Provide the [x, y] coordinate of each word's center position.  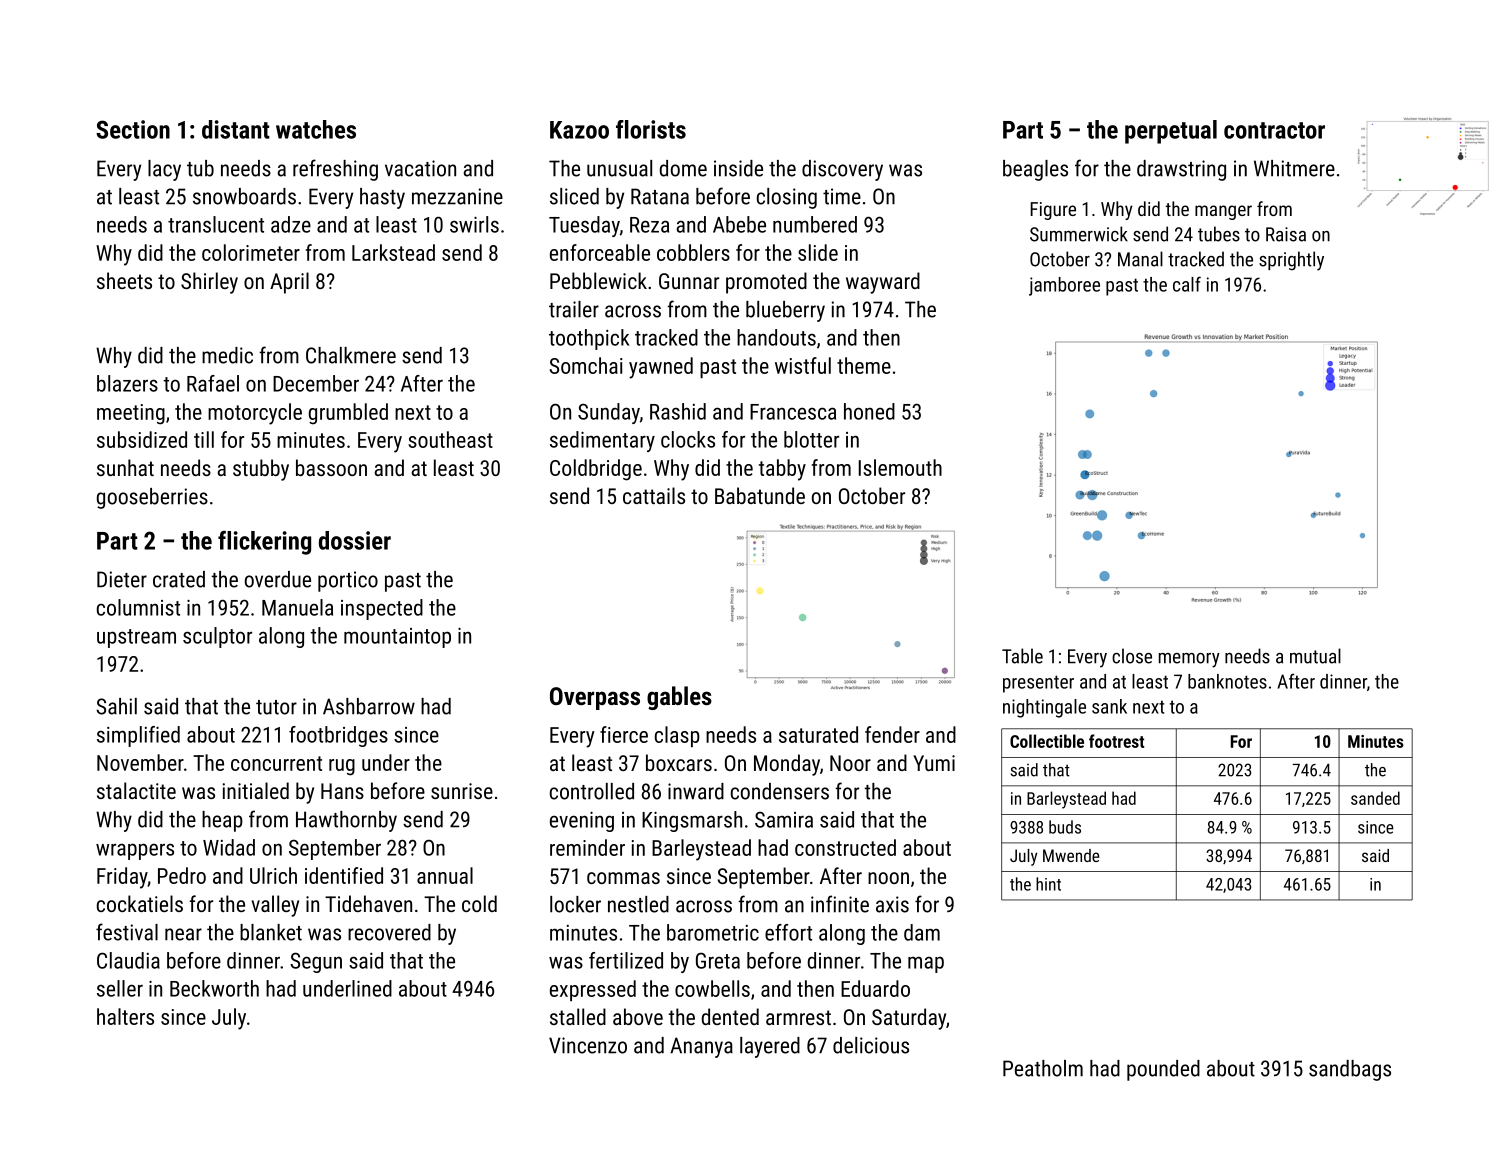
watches [316, 129]
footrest [1116, 741]
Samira [784, 819]
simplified [138, 736]
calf [1187, 284]
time [842, 196]
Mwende [1071, 855]
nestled [638, 904]
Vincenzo [588, 1045]
